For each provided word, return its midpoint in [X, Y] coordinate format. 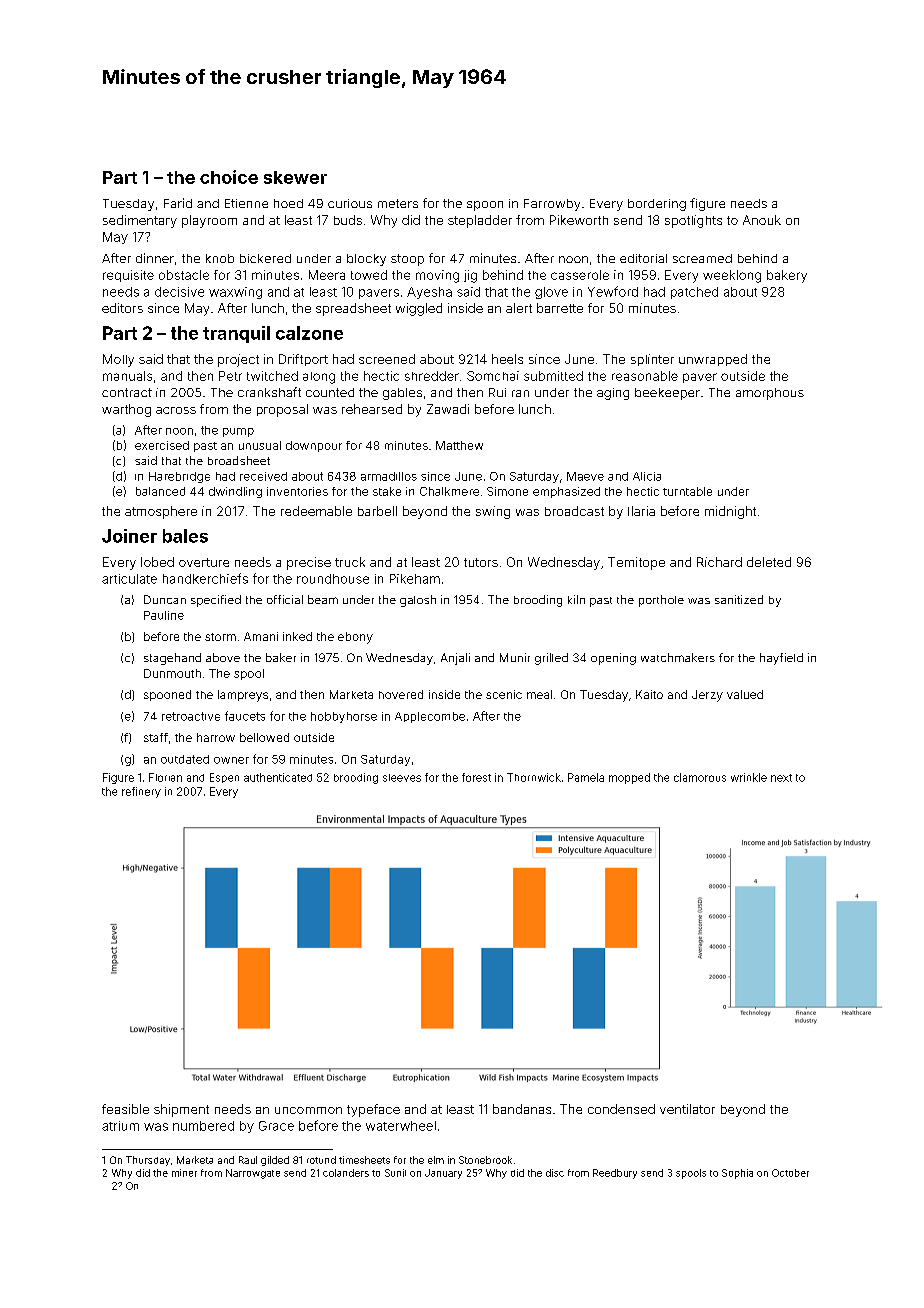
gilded [275, 1161]
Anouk [762, 220]
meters [398, 203]
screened [387, 359]
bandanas [522, 1109]
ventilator [687, 1109]
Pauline [164, 615]
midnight [730, 512]
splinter [652, 360]
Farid [178, 203]
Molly [118, 360]
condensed [621, 1109]
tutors [481, 562]
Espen [224, 778]
